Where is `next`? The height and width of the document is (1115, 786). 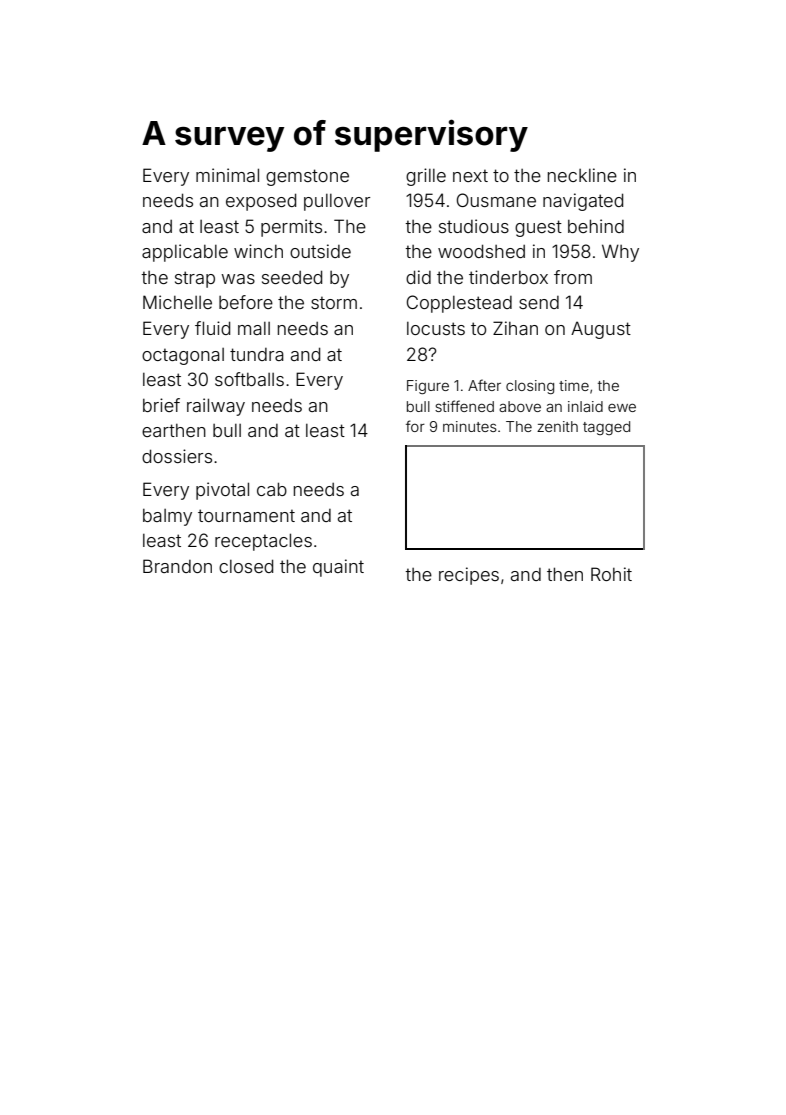 next is located at coordinates (470, 175).
